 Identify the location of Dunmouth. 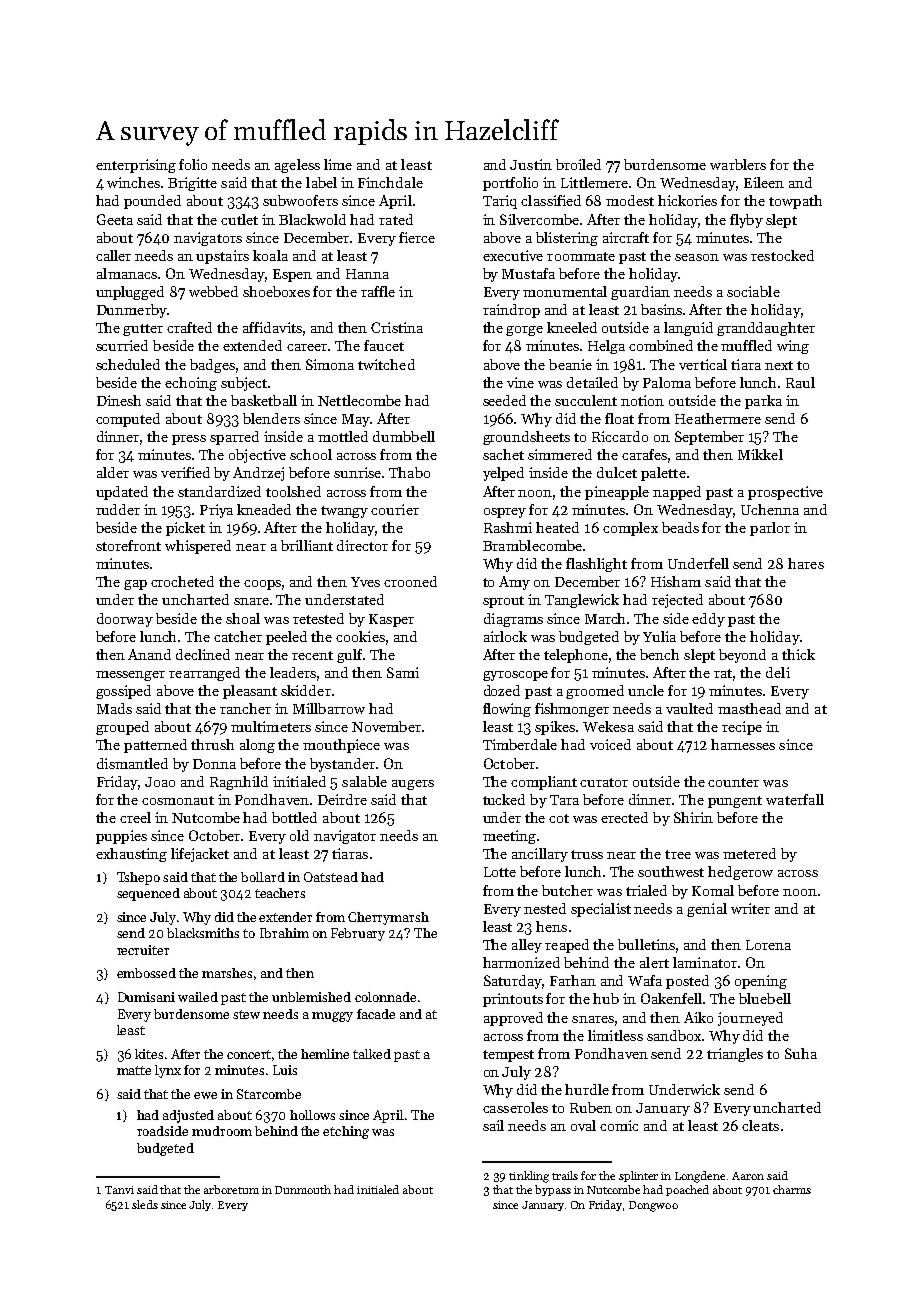
(303, 1189).
